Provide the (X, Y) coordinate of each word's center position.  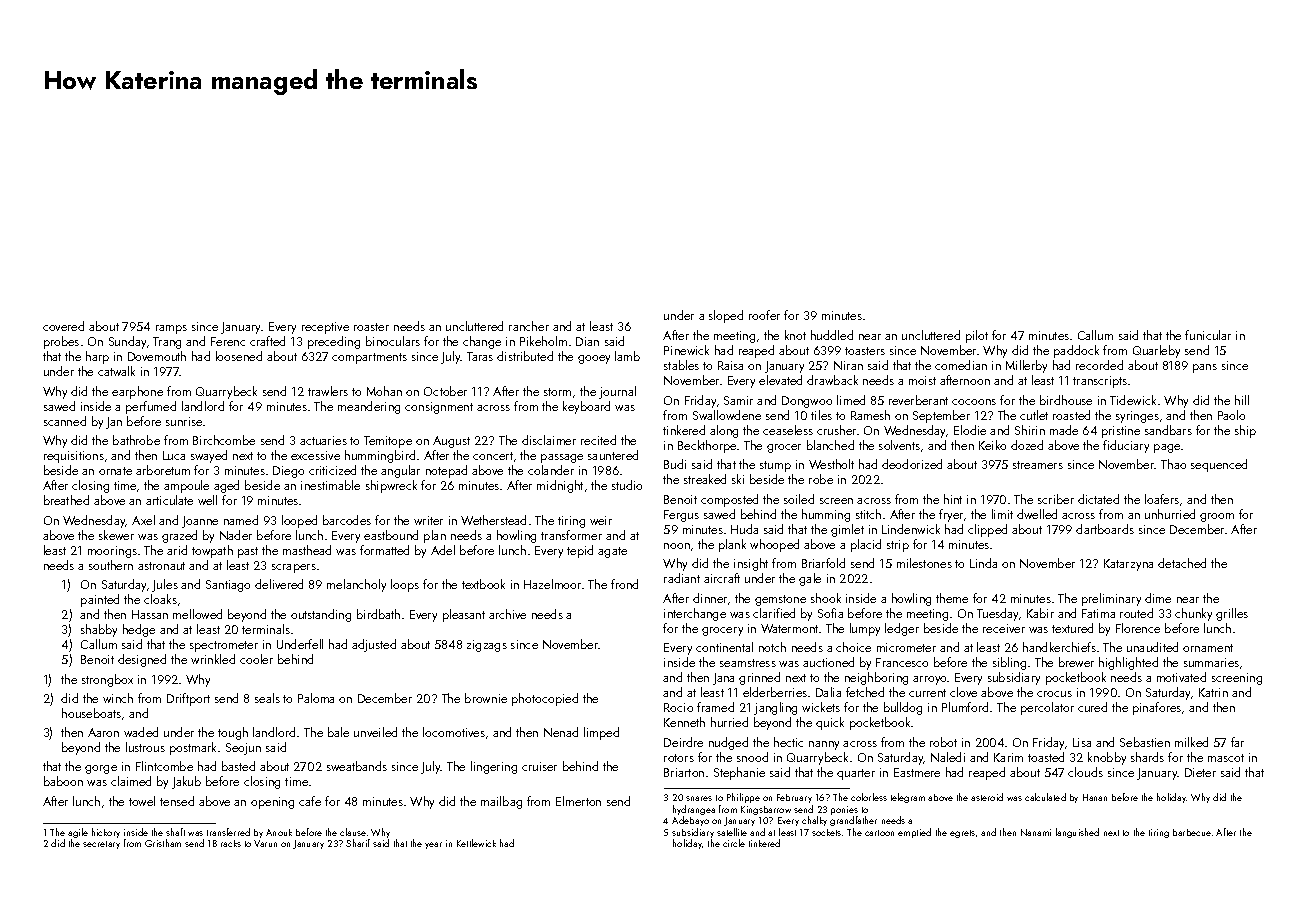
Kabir (1040, 613)
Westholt (831, 464)
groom (1217, 517)
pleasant (464, 615)
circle (734, 843)
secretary (101, 845)
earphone (137, 392)
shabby (99, 630)
